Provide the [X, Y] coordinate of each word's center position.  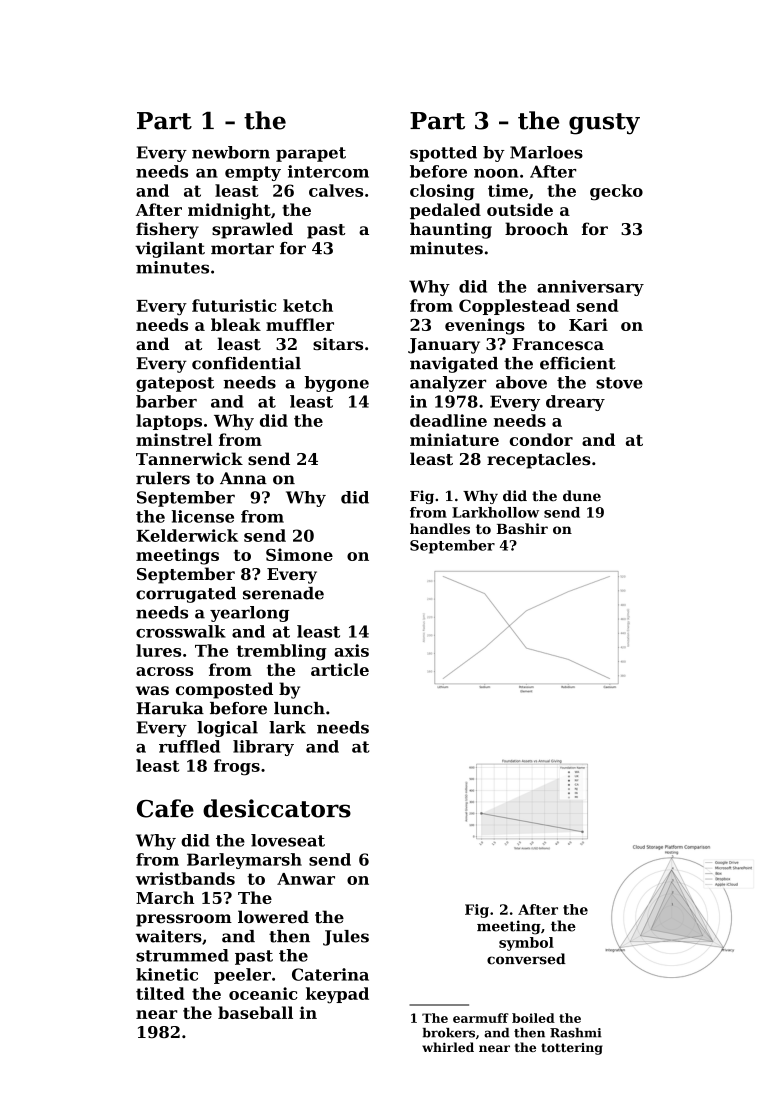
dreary [575, 403]
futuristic [234, 305]
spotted [443, 154]
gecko [616, 192]
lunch [299, 708]
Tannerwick [189, 458]
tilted [160, 993]
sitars [338, 344]
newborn [231, 152]
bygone [337, 384]
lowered [273, 917]
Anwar [306, 879]
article [340, 669]
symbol [526, 944]
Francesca [558, 344]
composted [224, 690]
